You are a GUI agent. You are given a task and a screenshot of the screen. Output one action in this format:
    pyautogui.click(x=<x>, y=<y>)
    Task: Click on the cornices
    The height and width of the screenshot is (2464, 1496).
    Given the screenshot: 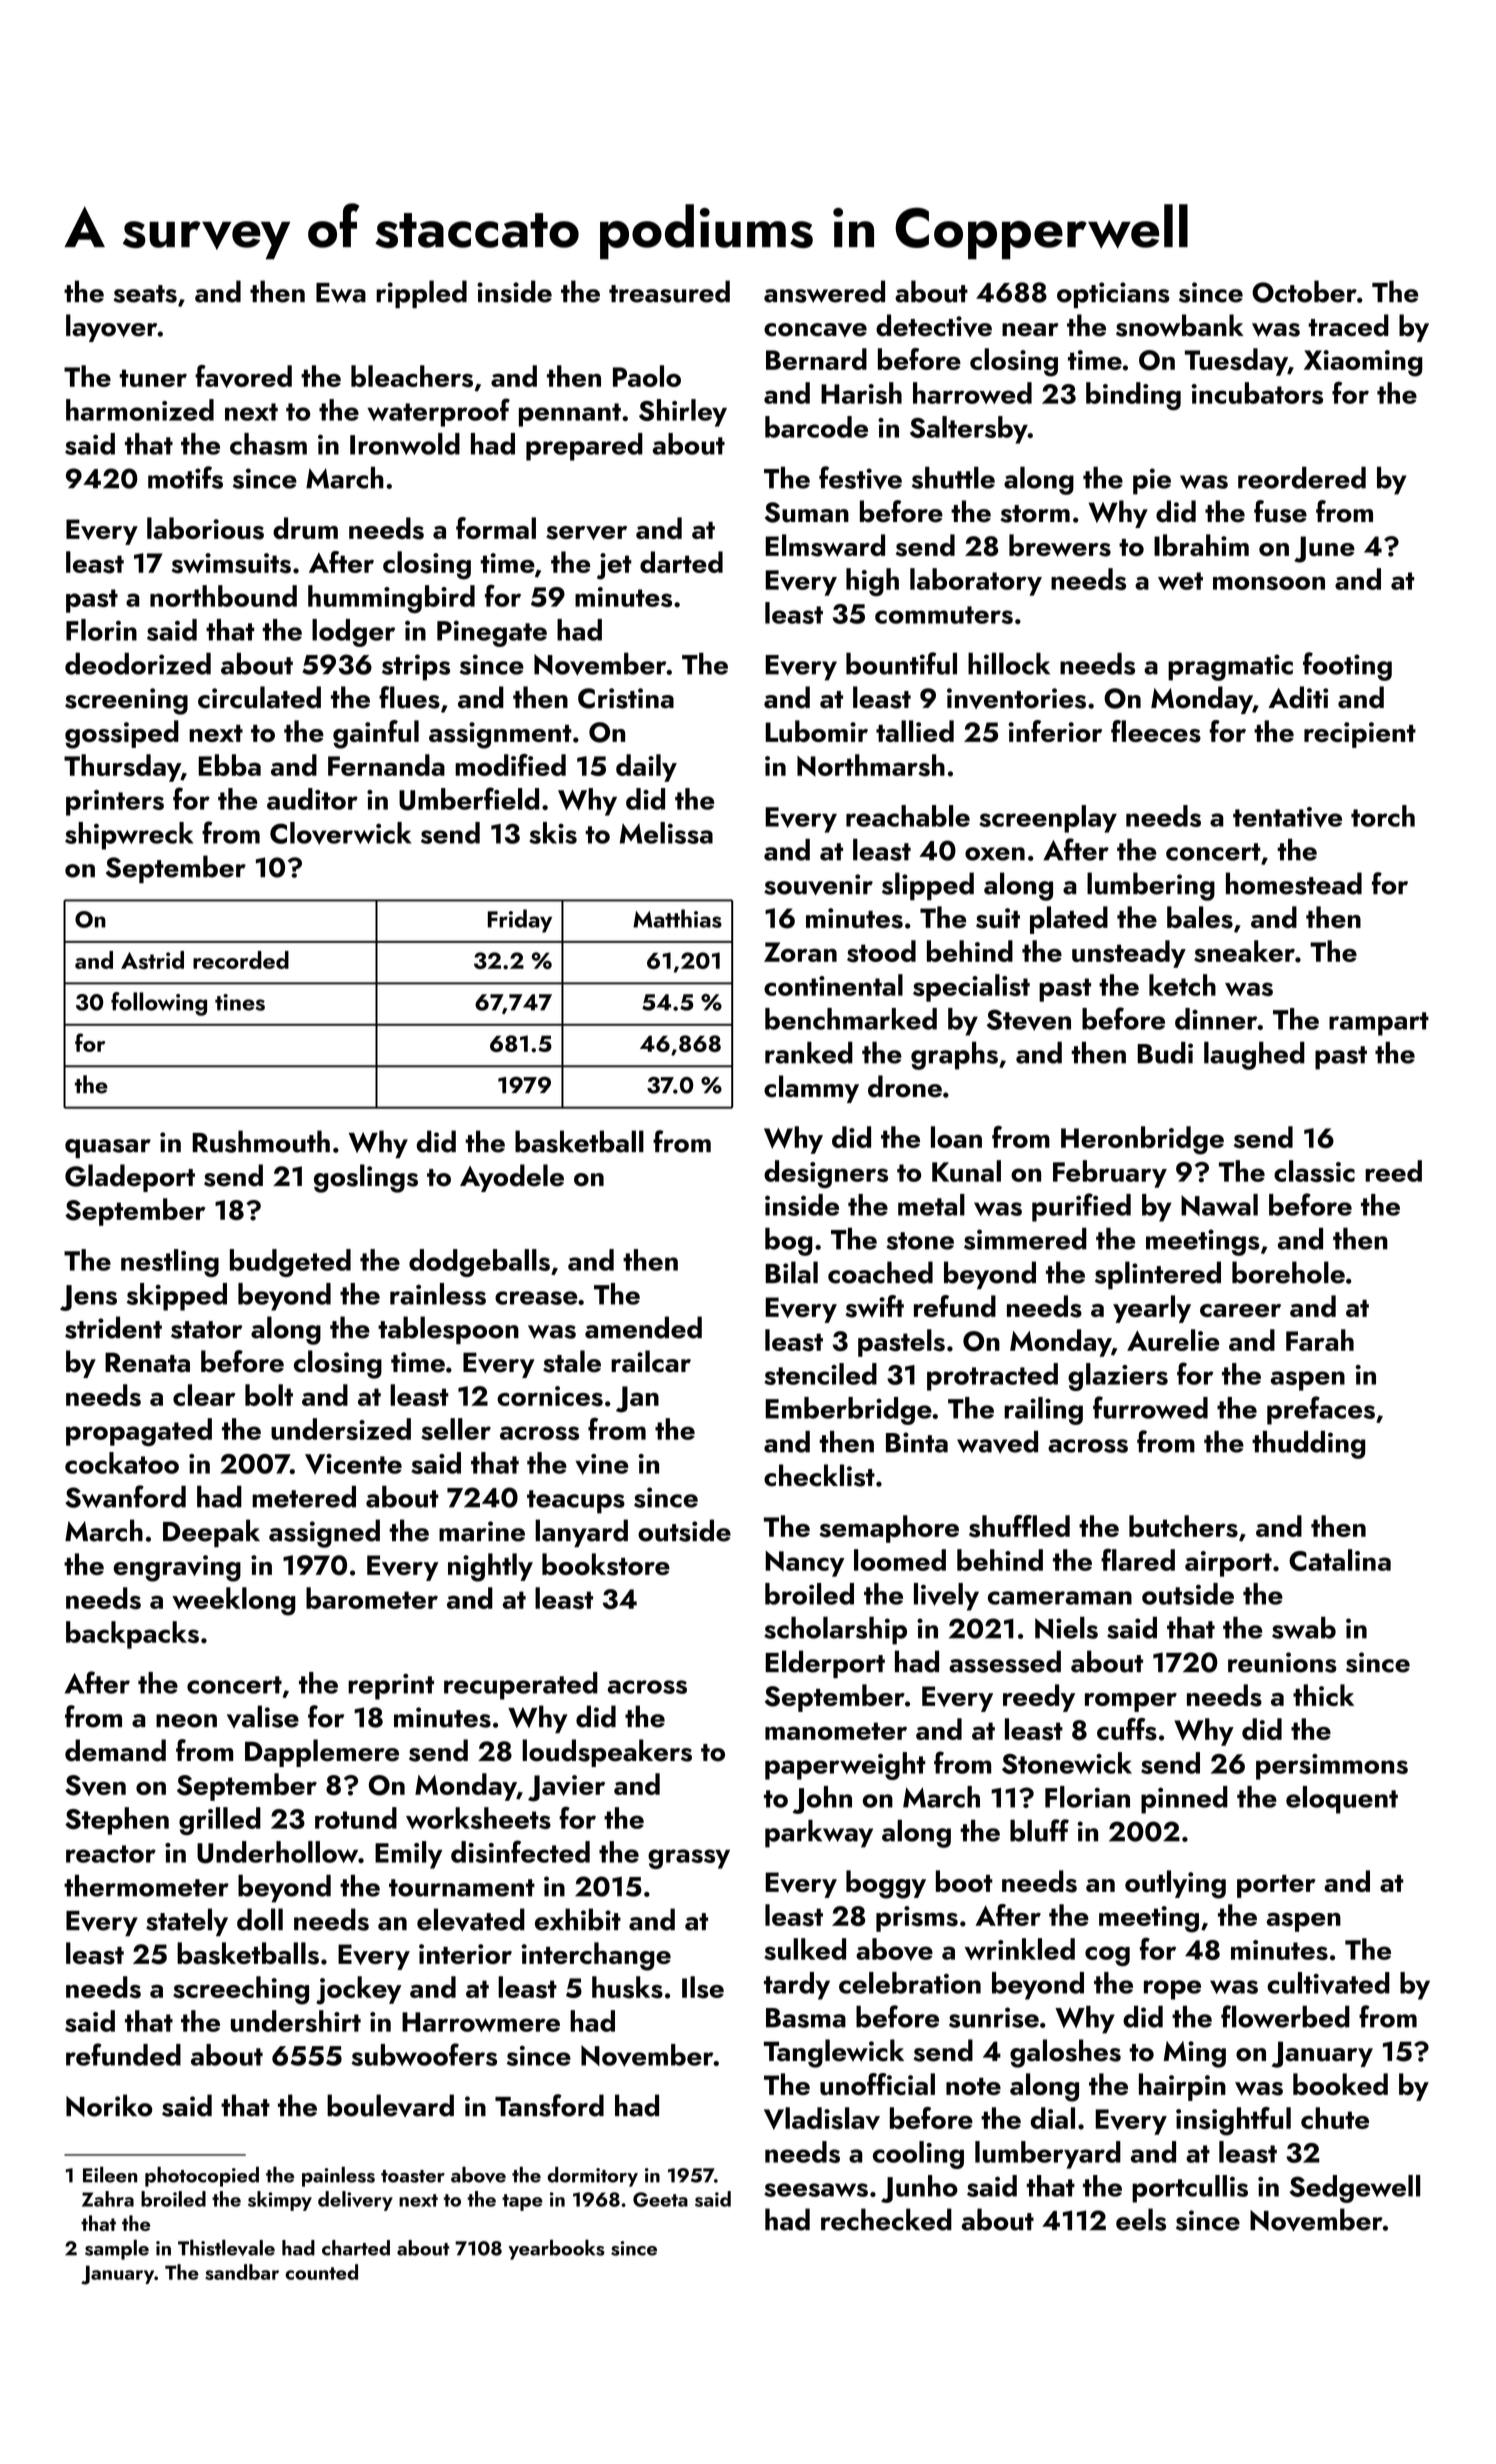 What is the action you would take?
    pyautogui.click(x=550, y=1396)
